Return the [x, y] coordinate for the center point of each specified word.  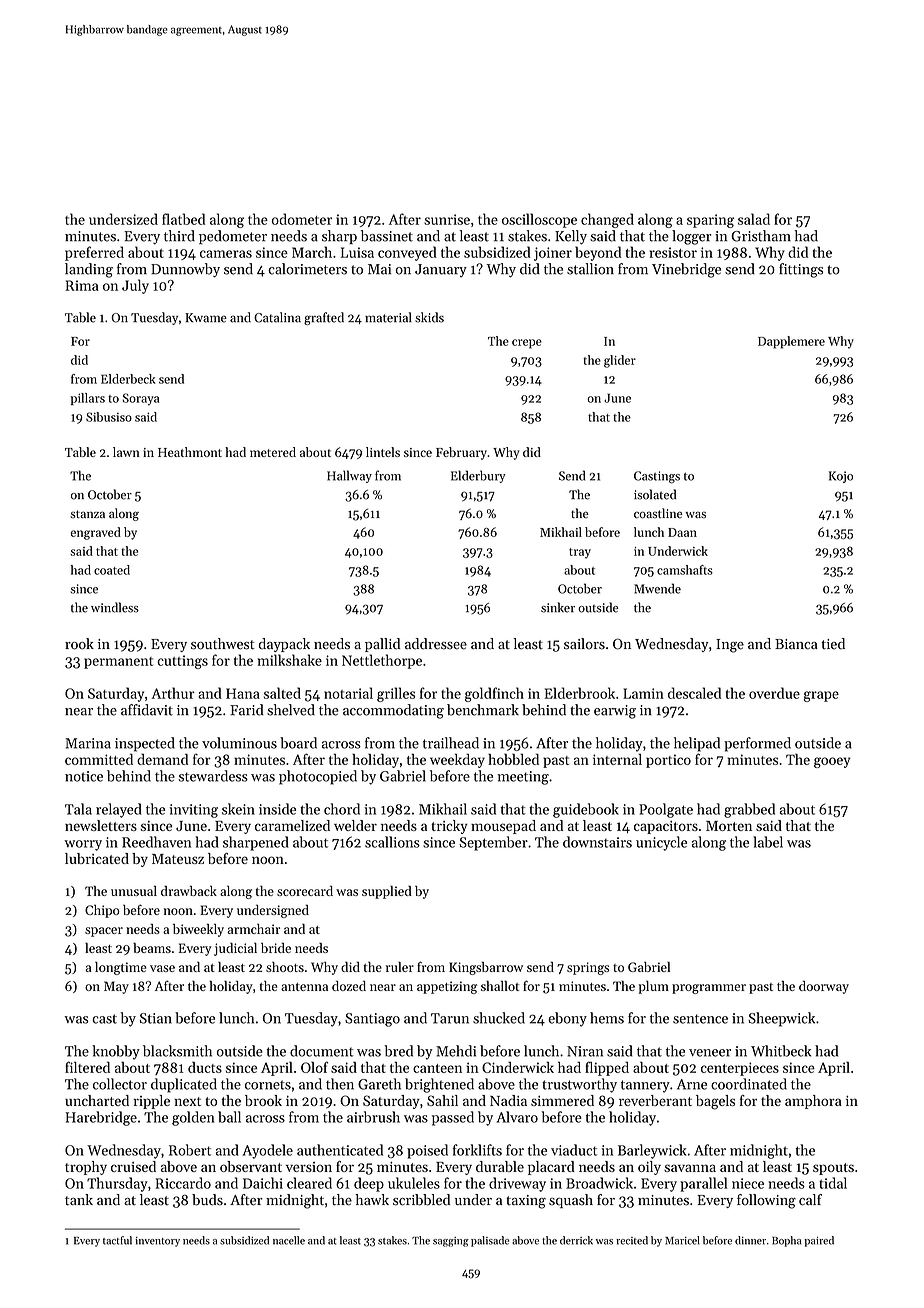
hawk [372, 1199]
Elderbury [478, 476]
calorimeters [307, 269]
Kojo [841, 477]
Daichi [263, 1183]
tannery [645, 1086]
